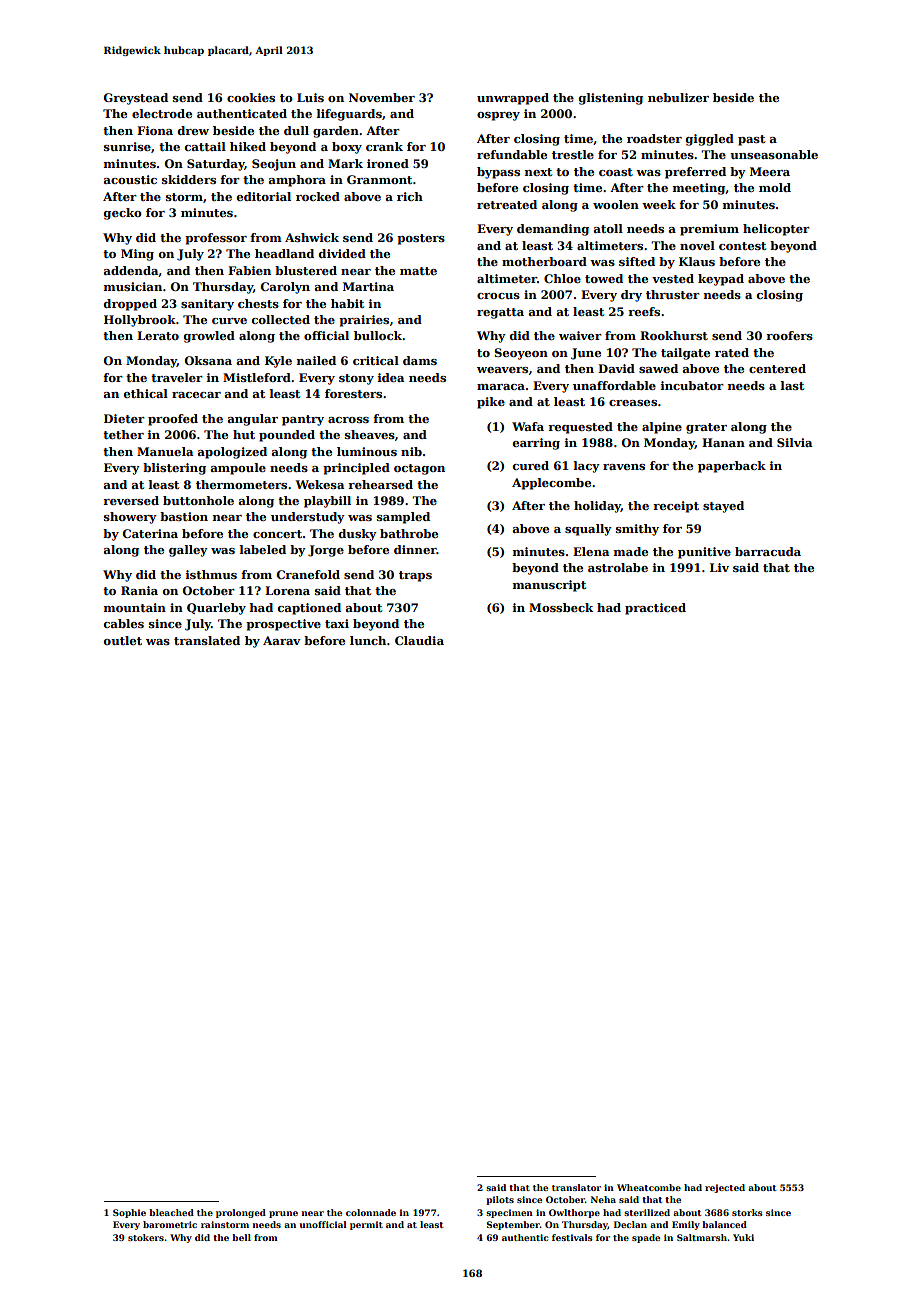 This screenshot has height=1314, width=924. I want to click on bleached, so click(171, 1212).
